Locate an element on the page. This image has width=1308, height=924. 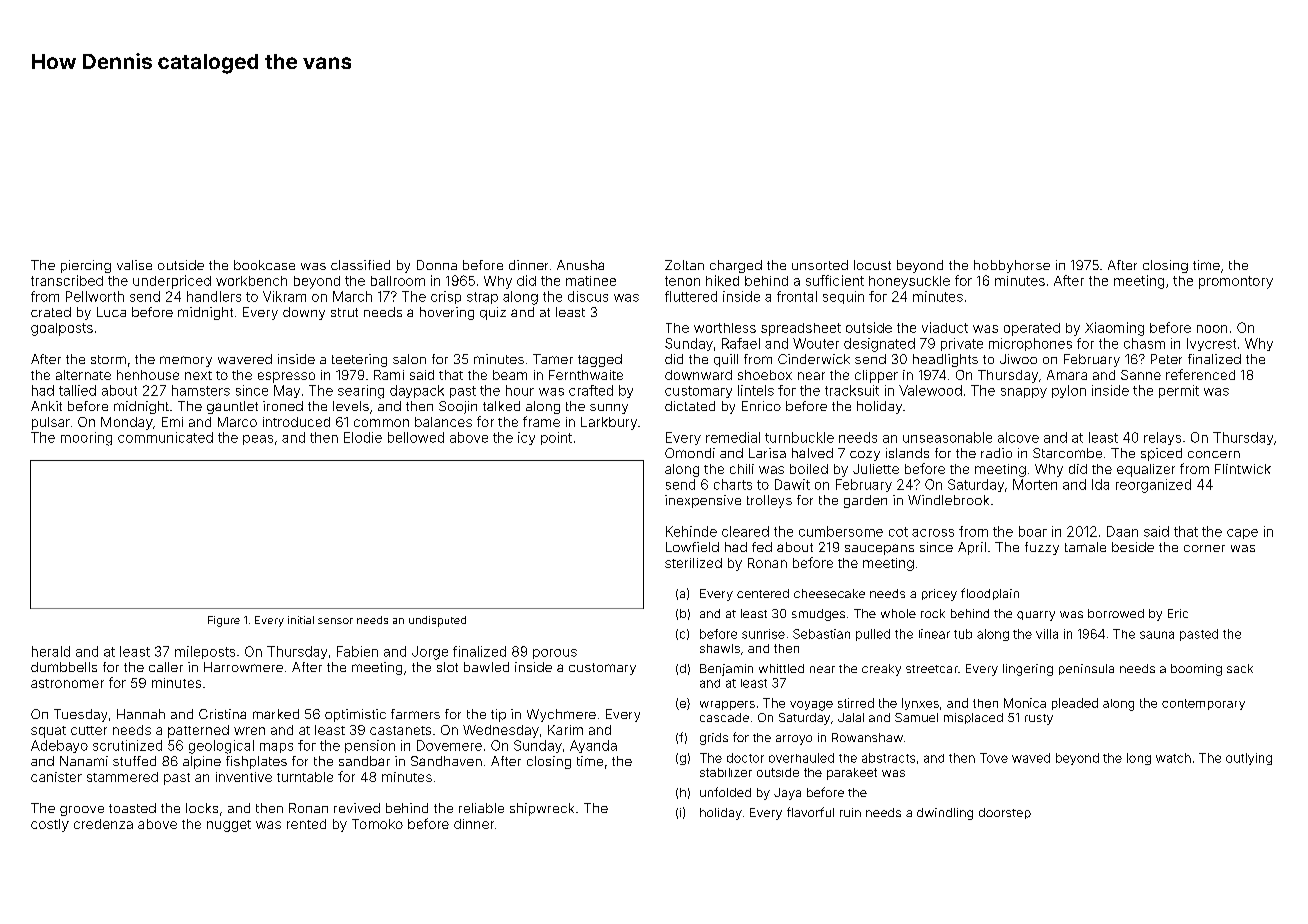
Tomoko is located at coordinates (377, 824).
